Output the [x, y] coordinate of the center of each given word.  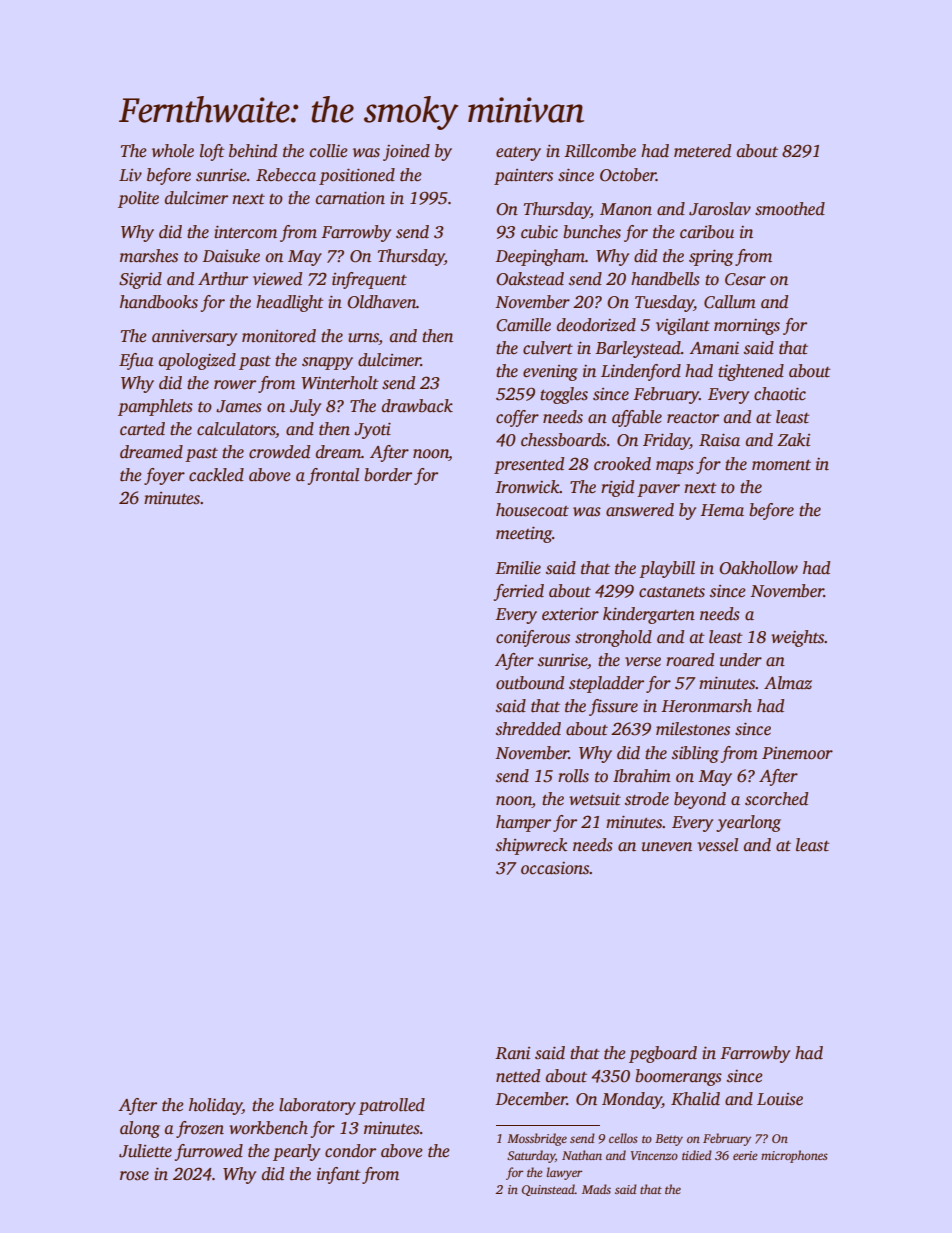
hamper [523, 823]
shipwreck [532, 846]
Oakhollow [759, 568]
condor [350, 1151]
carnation [350, 198]
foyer [164, 476]
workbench [268, 1128]
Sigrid [140, 280]
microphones [794, 1156]
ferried [519, 592]
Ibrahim [642, 776]
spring [711, 257]
